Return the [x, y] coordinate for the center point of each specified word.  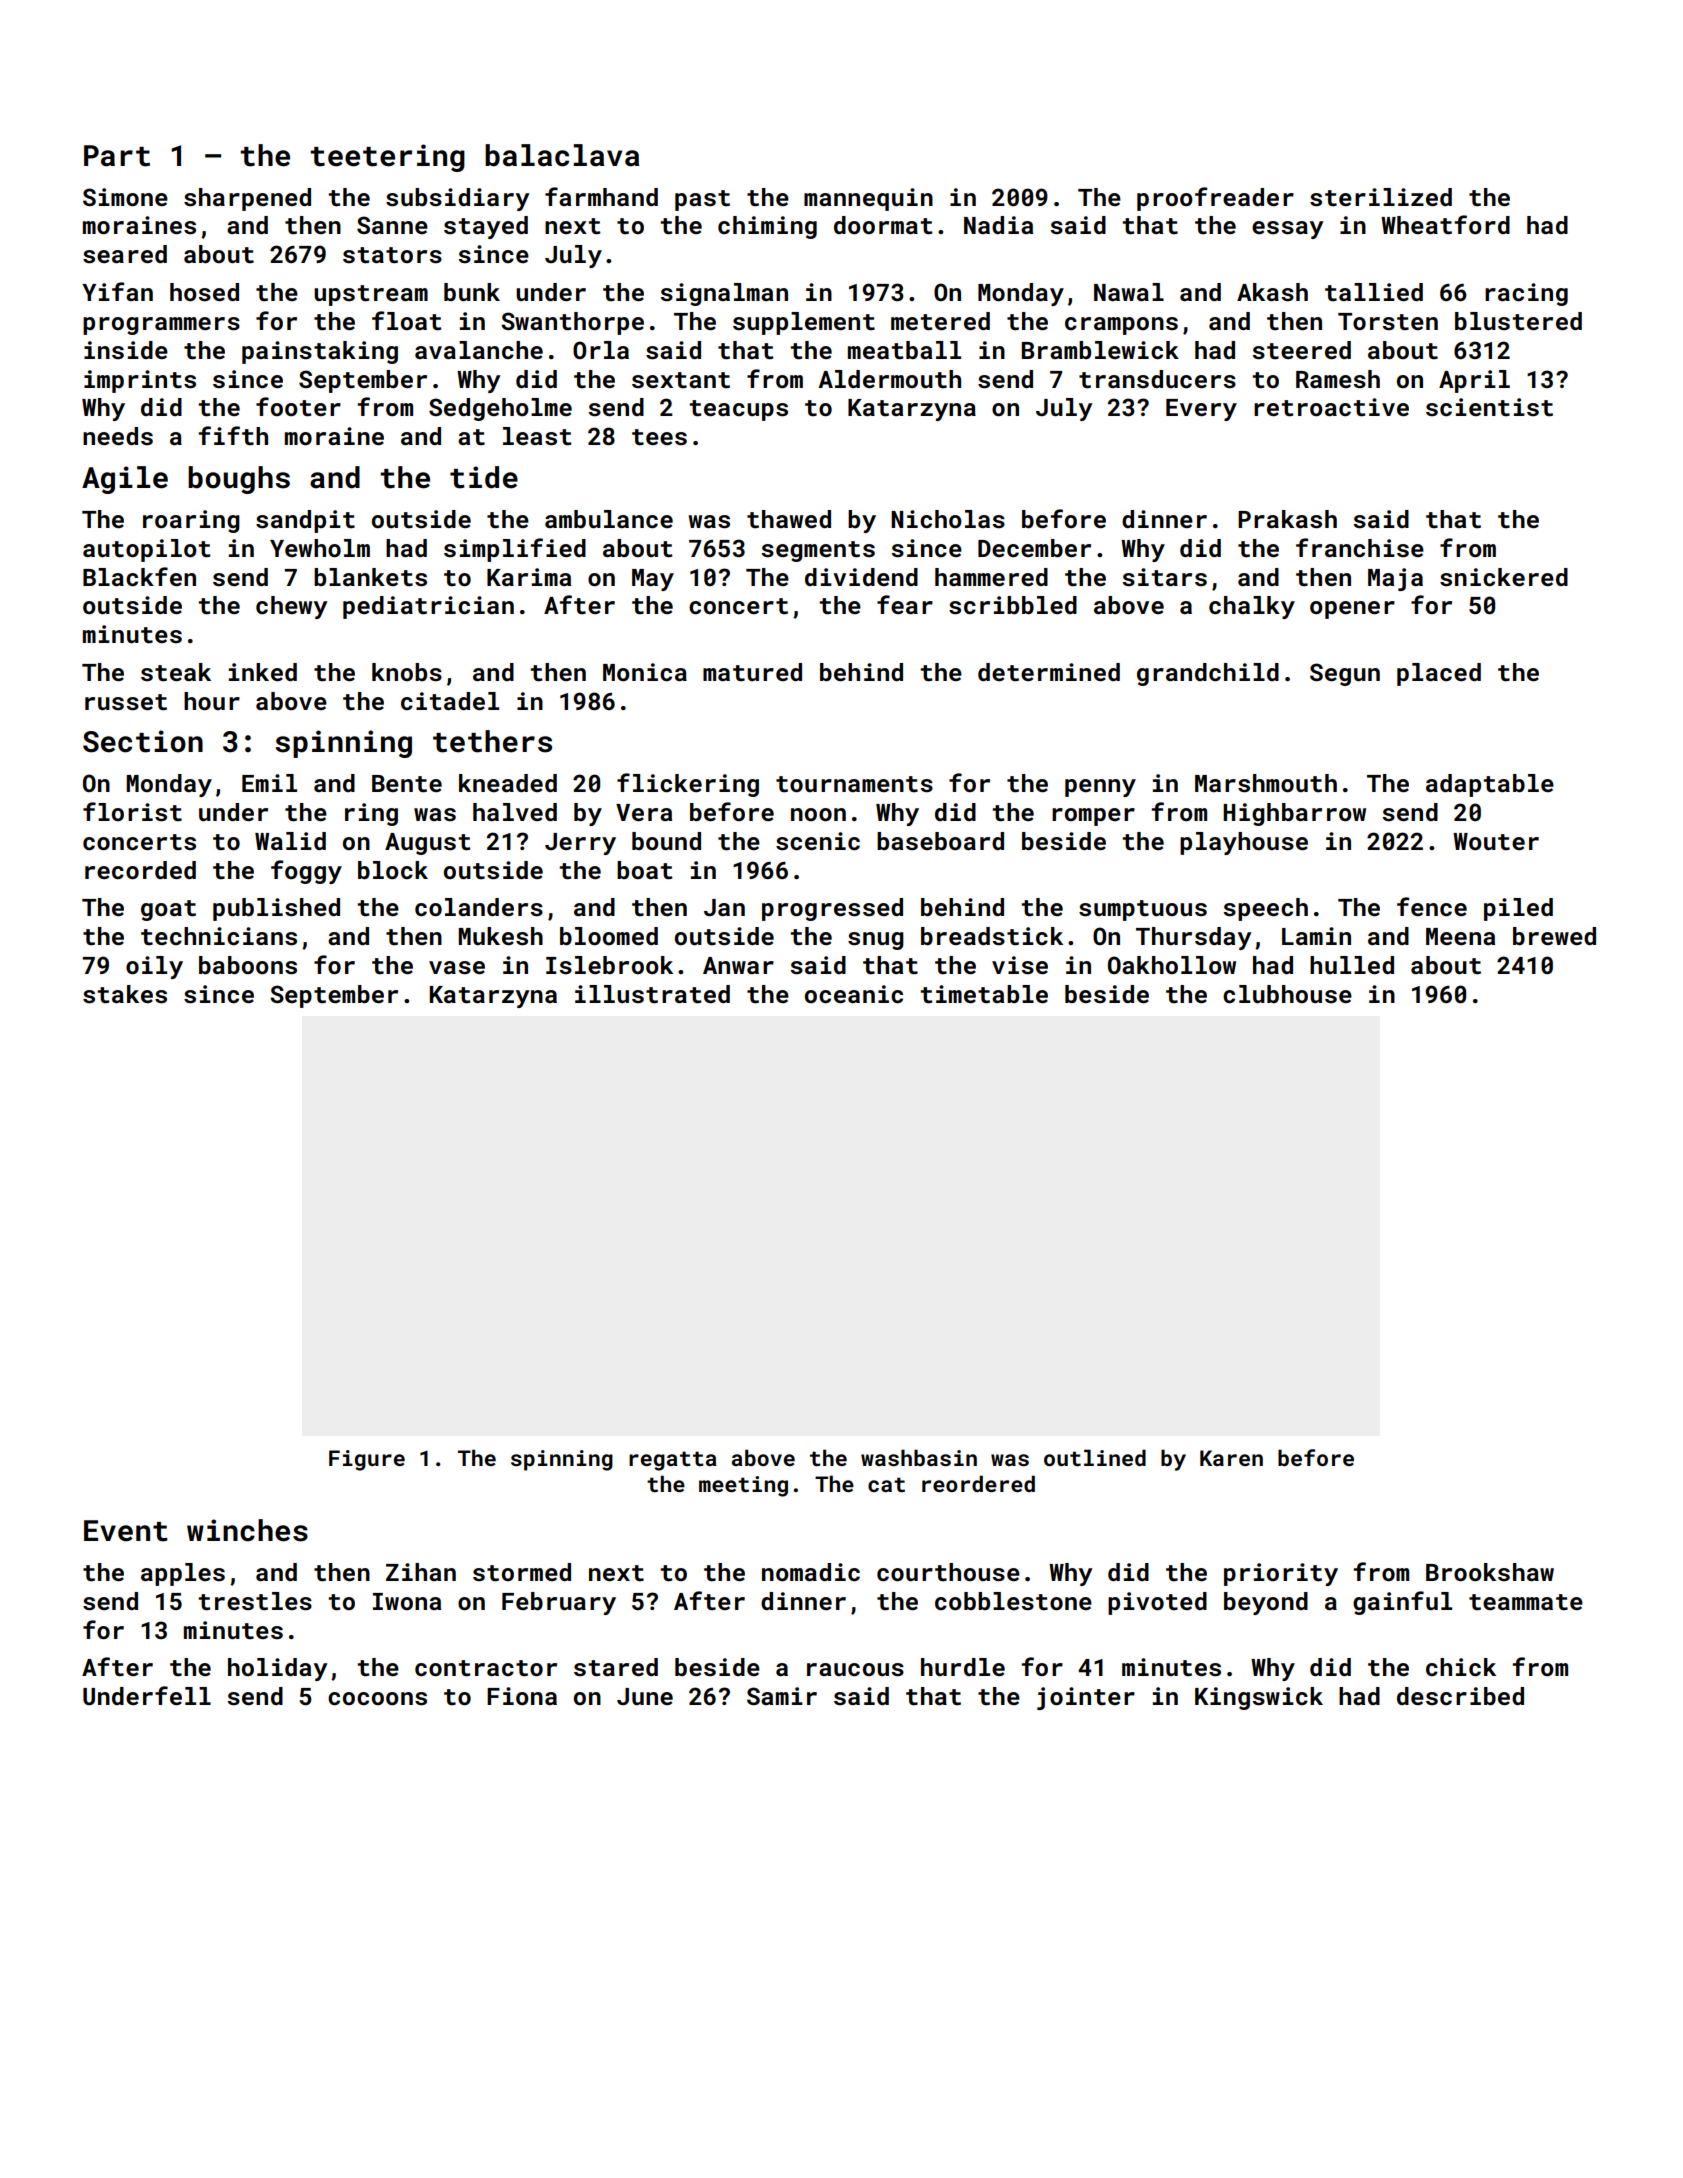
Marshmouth [1266, 783]
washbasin [919, 1457]
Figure [367, 1460]
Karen [1231, 1458]
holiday [277, 1669]
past [702, 200]
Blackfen [139, 577]
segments [818, 551]
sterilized [1381, 197]
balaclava [562, 155]
